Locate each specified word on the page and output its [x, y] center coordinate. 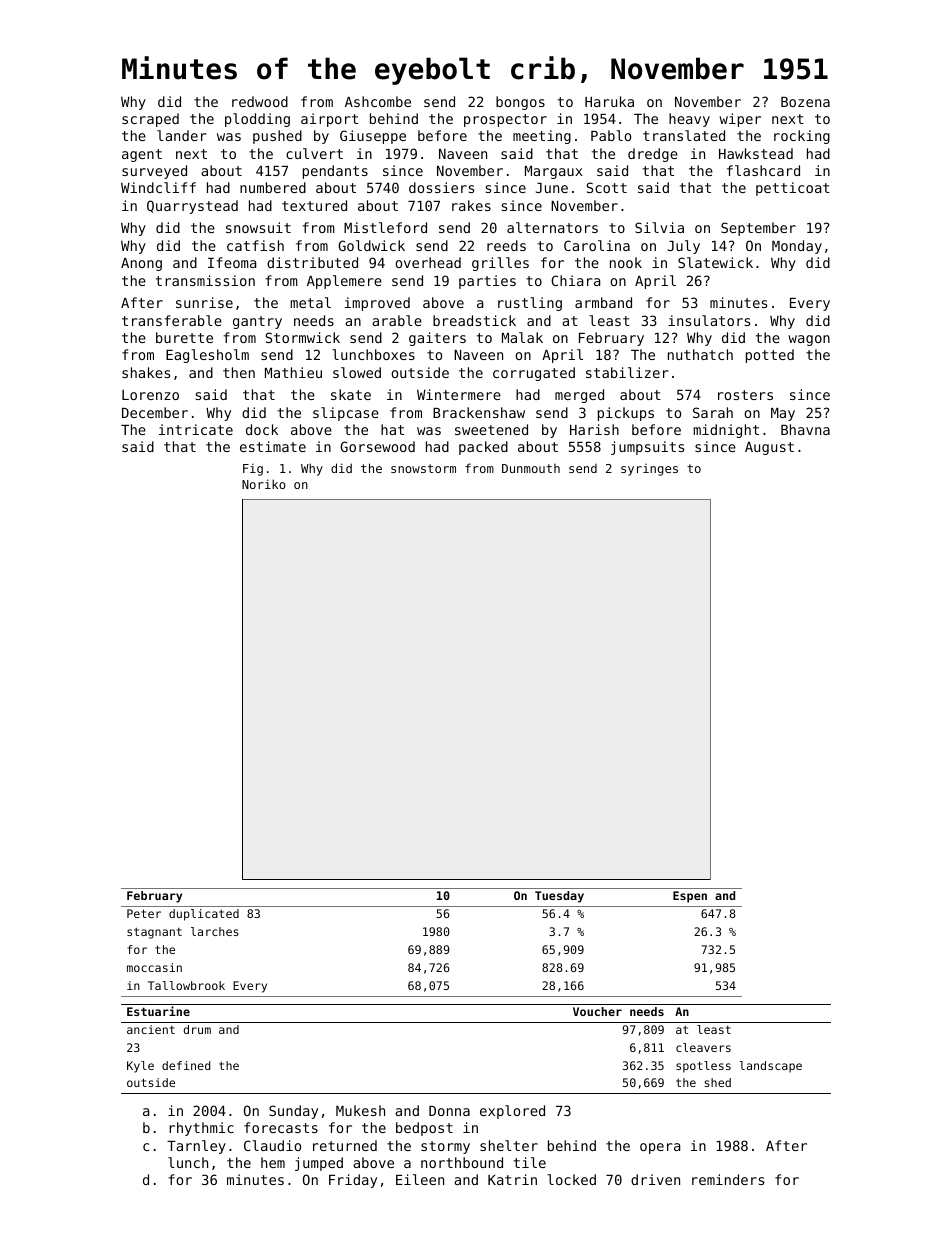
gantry [257, 322]
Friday [353, 1181]
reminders [728, 1179]
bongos [520, 103]
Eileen [420, 1179]
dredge [653, 155]
